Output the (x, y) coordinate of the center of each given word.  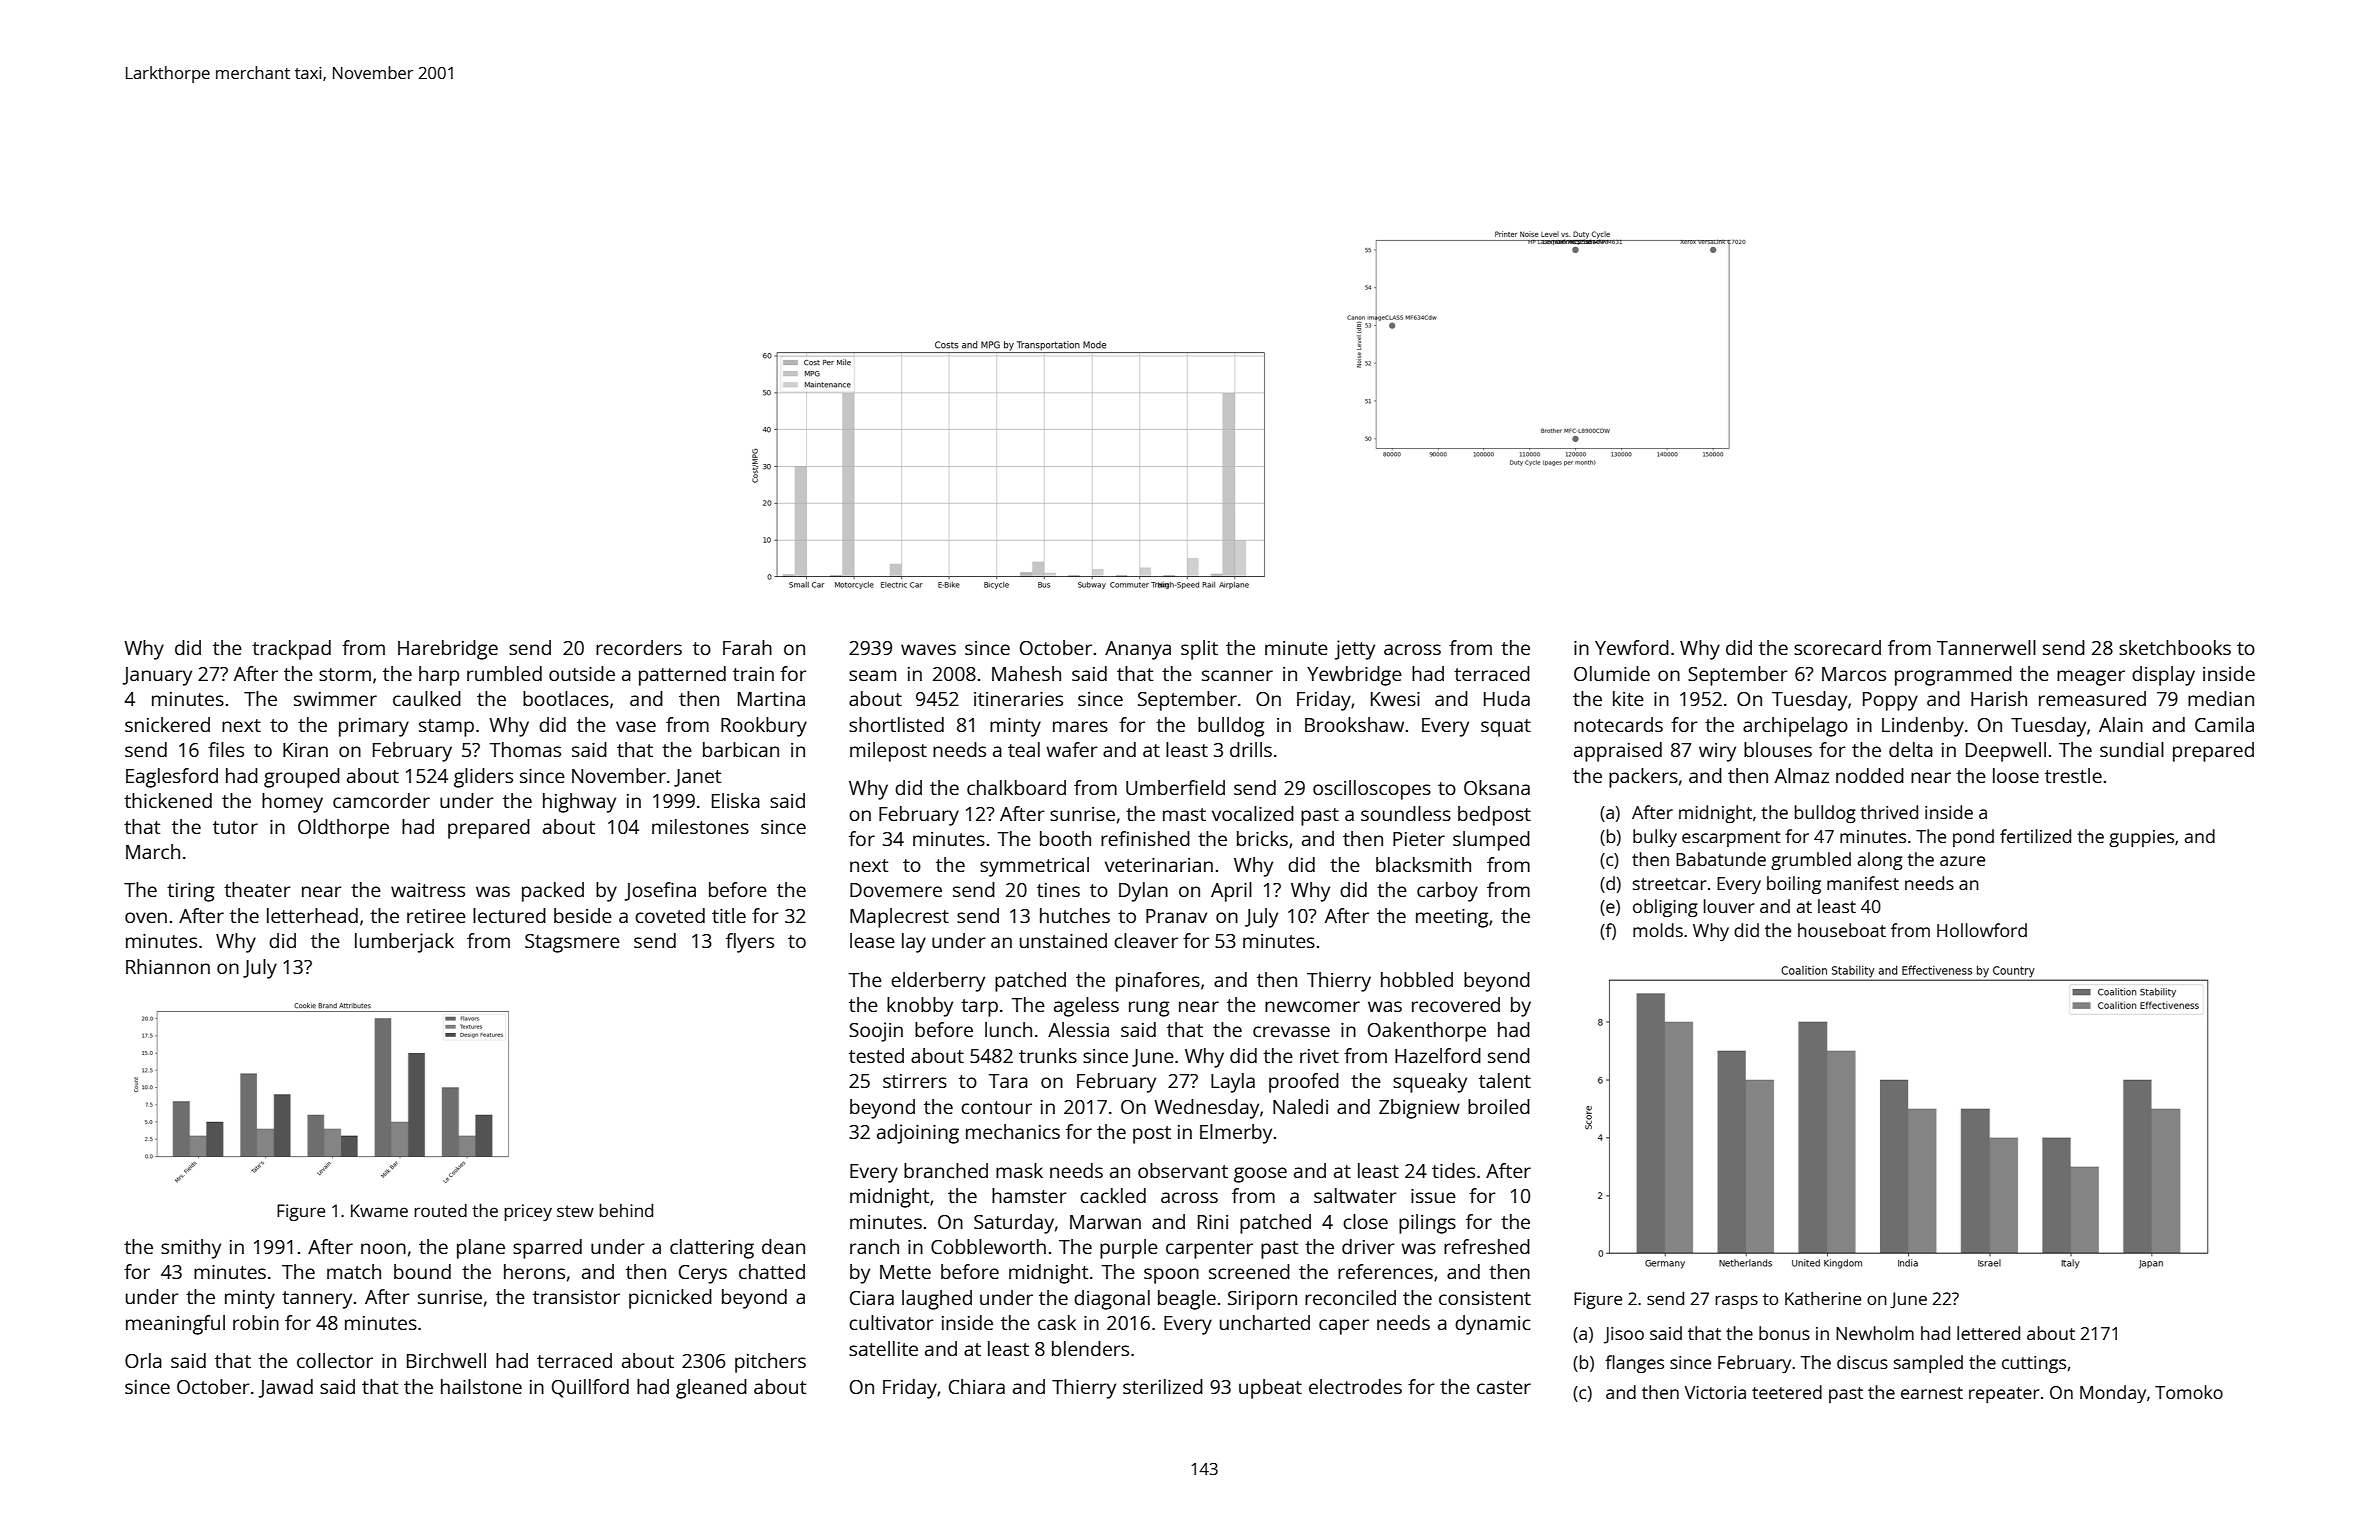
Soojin (876, 1032)
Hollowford (1982, 930)
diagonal (1112, 1300)
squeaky (1430, 1083)
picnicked (670, 1299)
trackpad (291, 650)
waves (928, 649)
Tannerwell (1986, 647)
